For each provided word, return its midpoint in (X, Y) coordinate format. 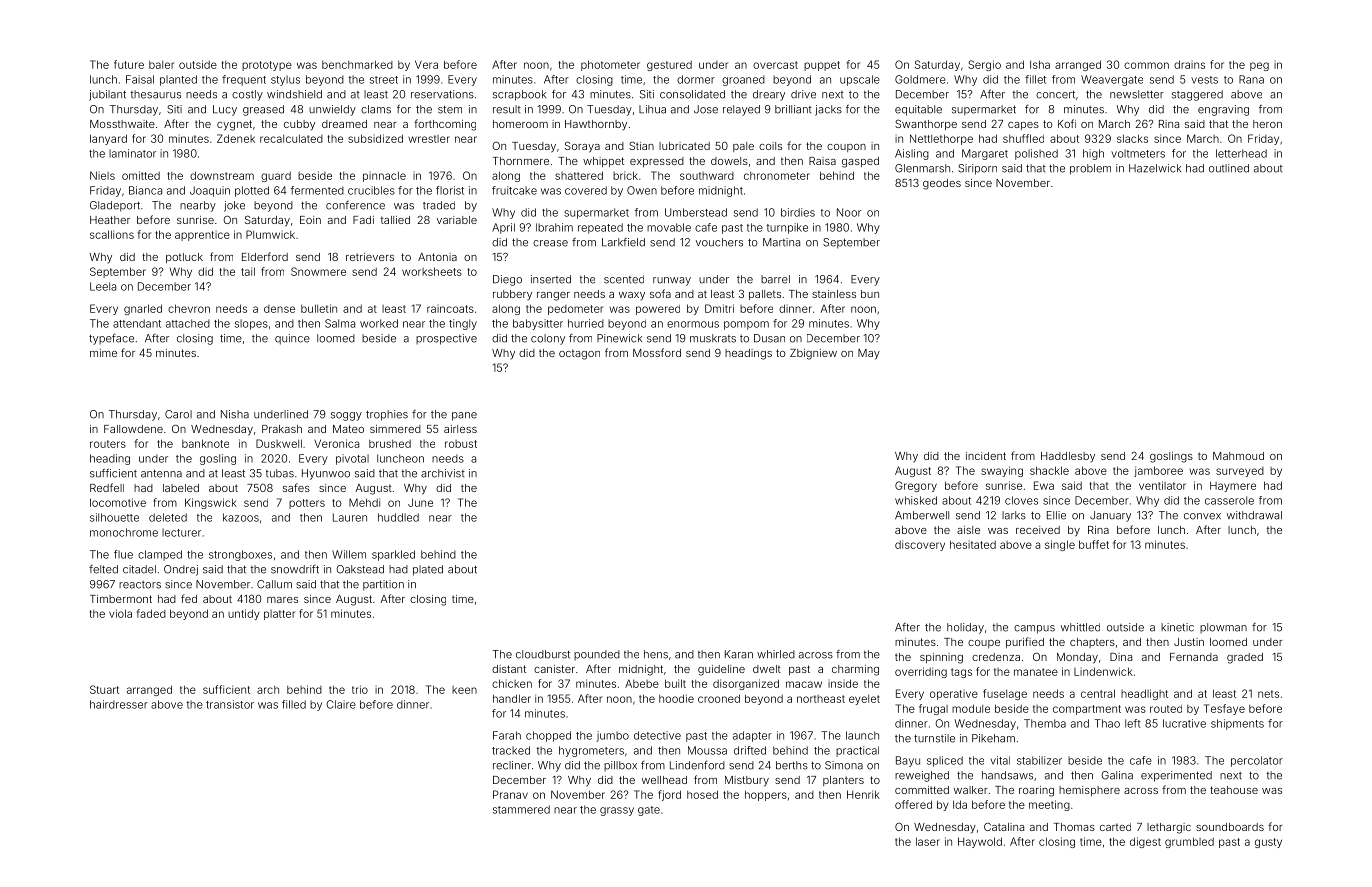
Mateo (348, 429)
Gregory (916, 486)
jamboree (1158, 471)
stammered (521, 809)
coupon (846, 148)
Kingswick (211, 503)
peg (1259, 66)
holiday (965, 628)
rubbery (512, 295)
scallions (112, 234)
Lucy (225, 110)
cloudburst (543, 654)
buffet (1094, 544)
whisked (916, 500)
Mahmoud (1238, 456)
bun (870, 294)
